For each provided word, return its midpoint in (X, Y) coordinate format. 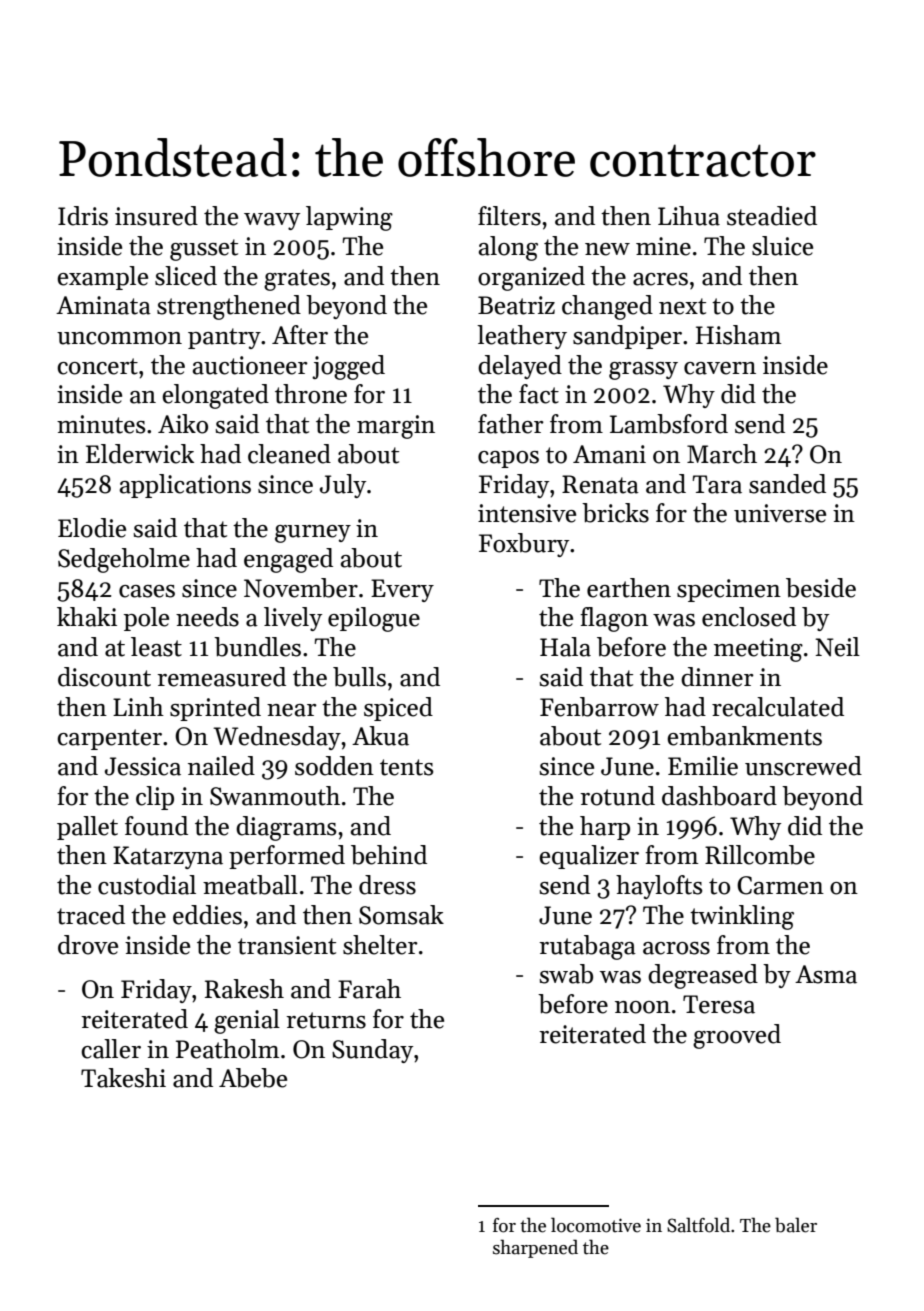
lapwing (349, 218)
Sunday (372, 1051)
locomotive (596, 1225)
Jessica (143, 766)
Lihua (689, 216)
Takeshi (123, 1078)
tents (407, 767)
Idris (83, 216)
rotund (617, 796)
